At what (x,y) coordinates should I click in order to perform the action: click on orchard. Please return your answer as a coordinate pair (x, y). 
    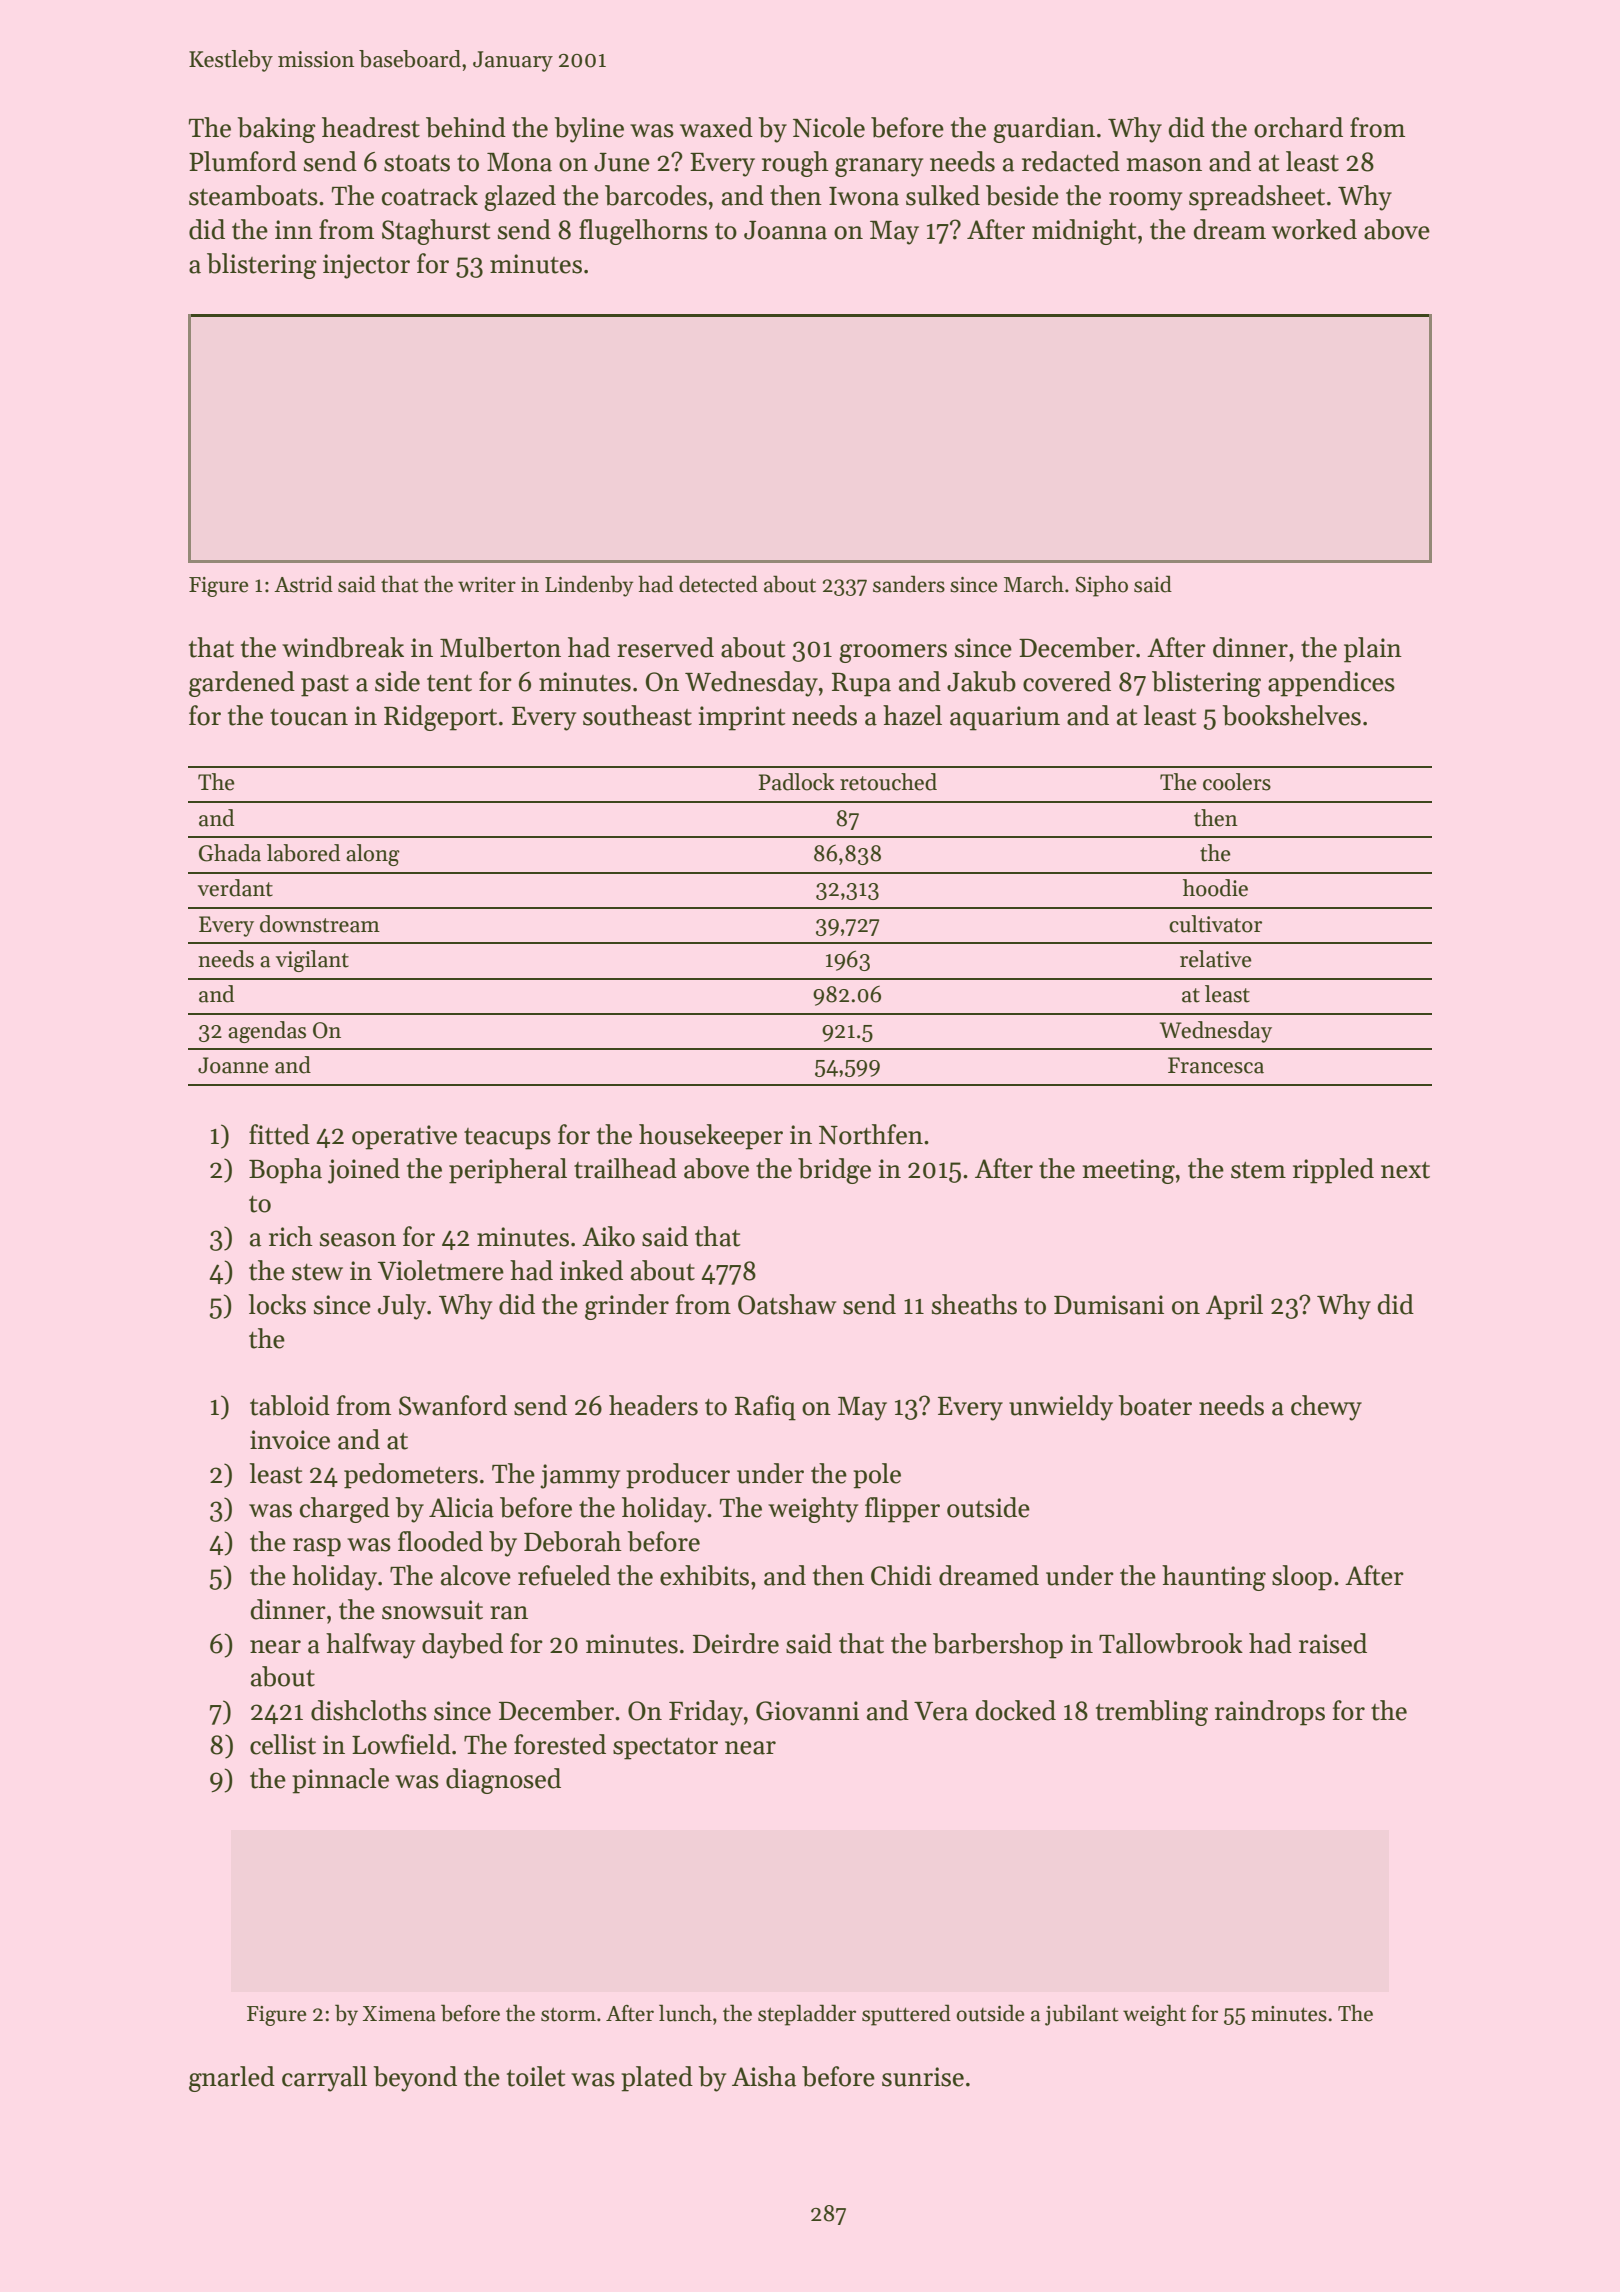
    Looking at the image, I should click on (1298, 127).
